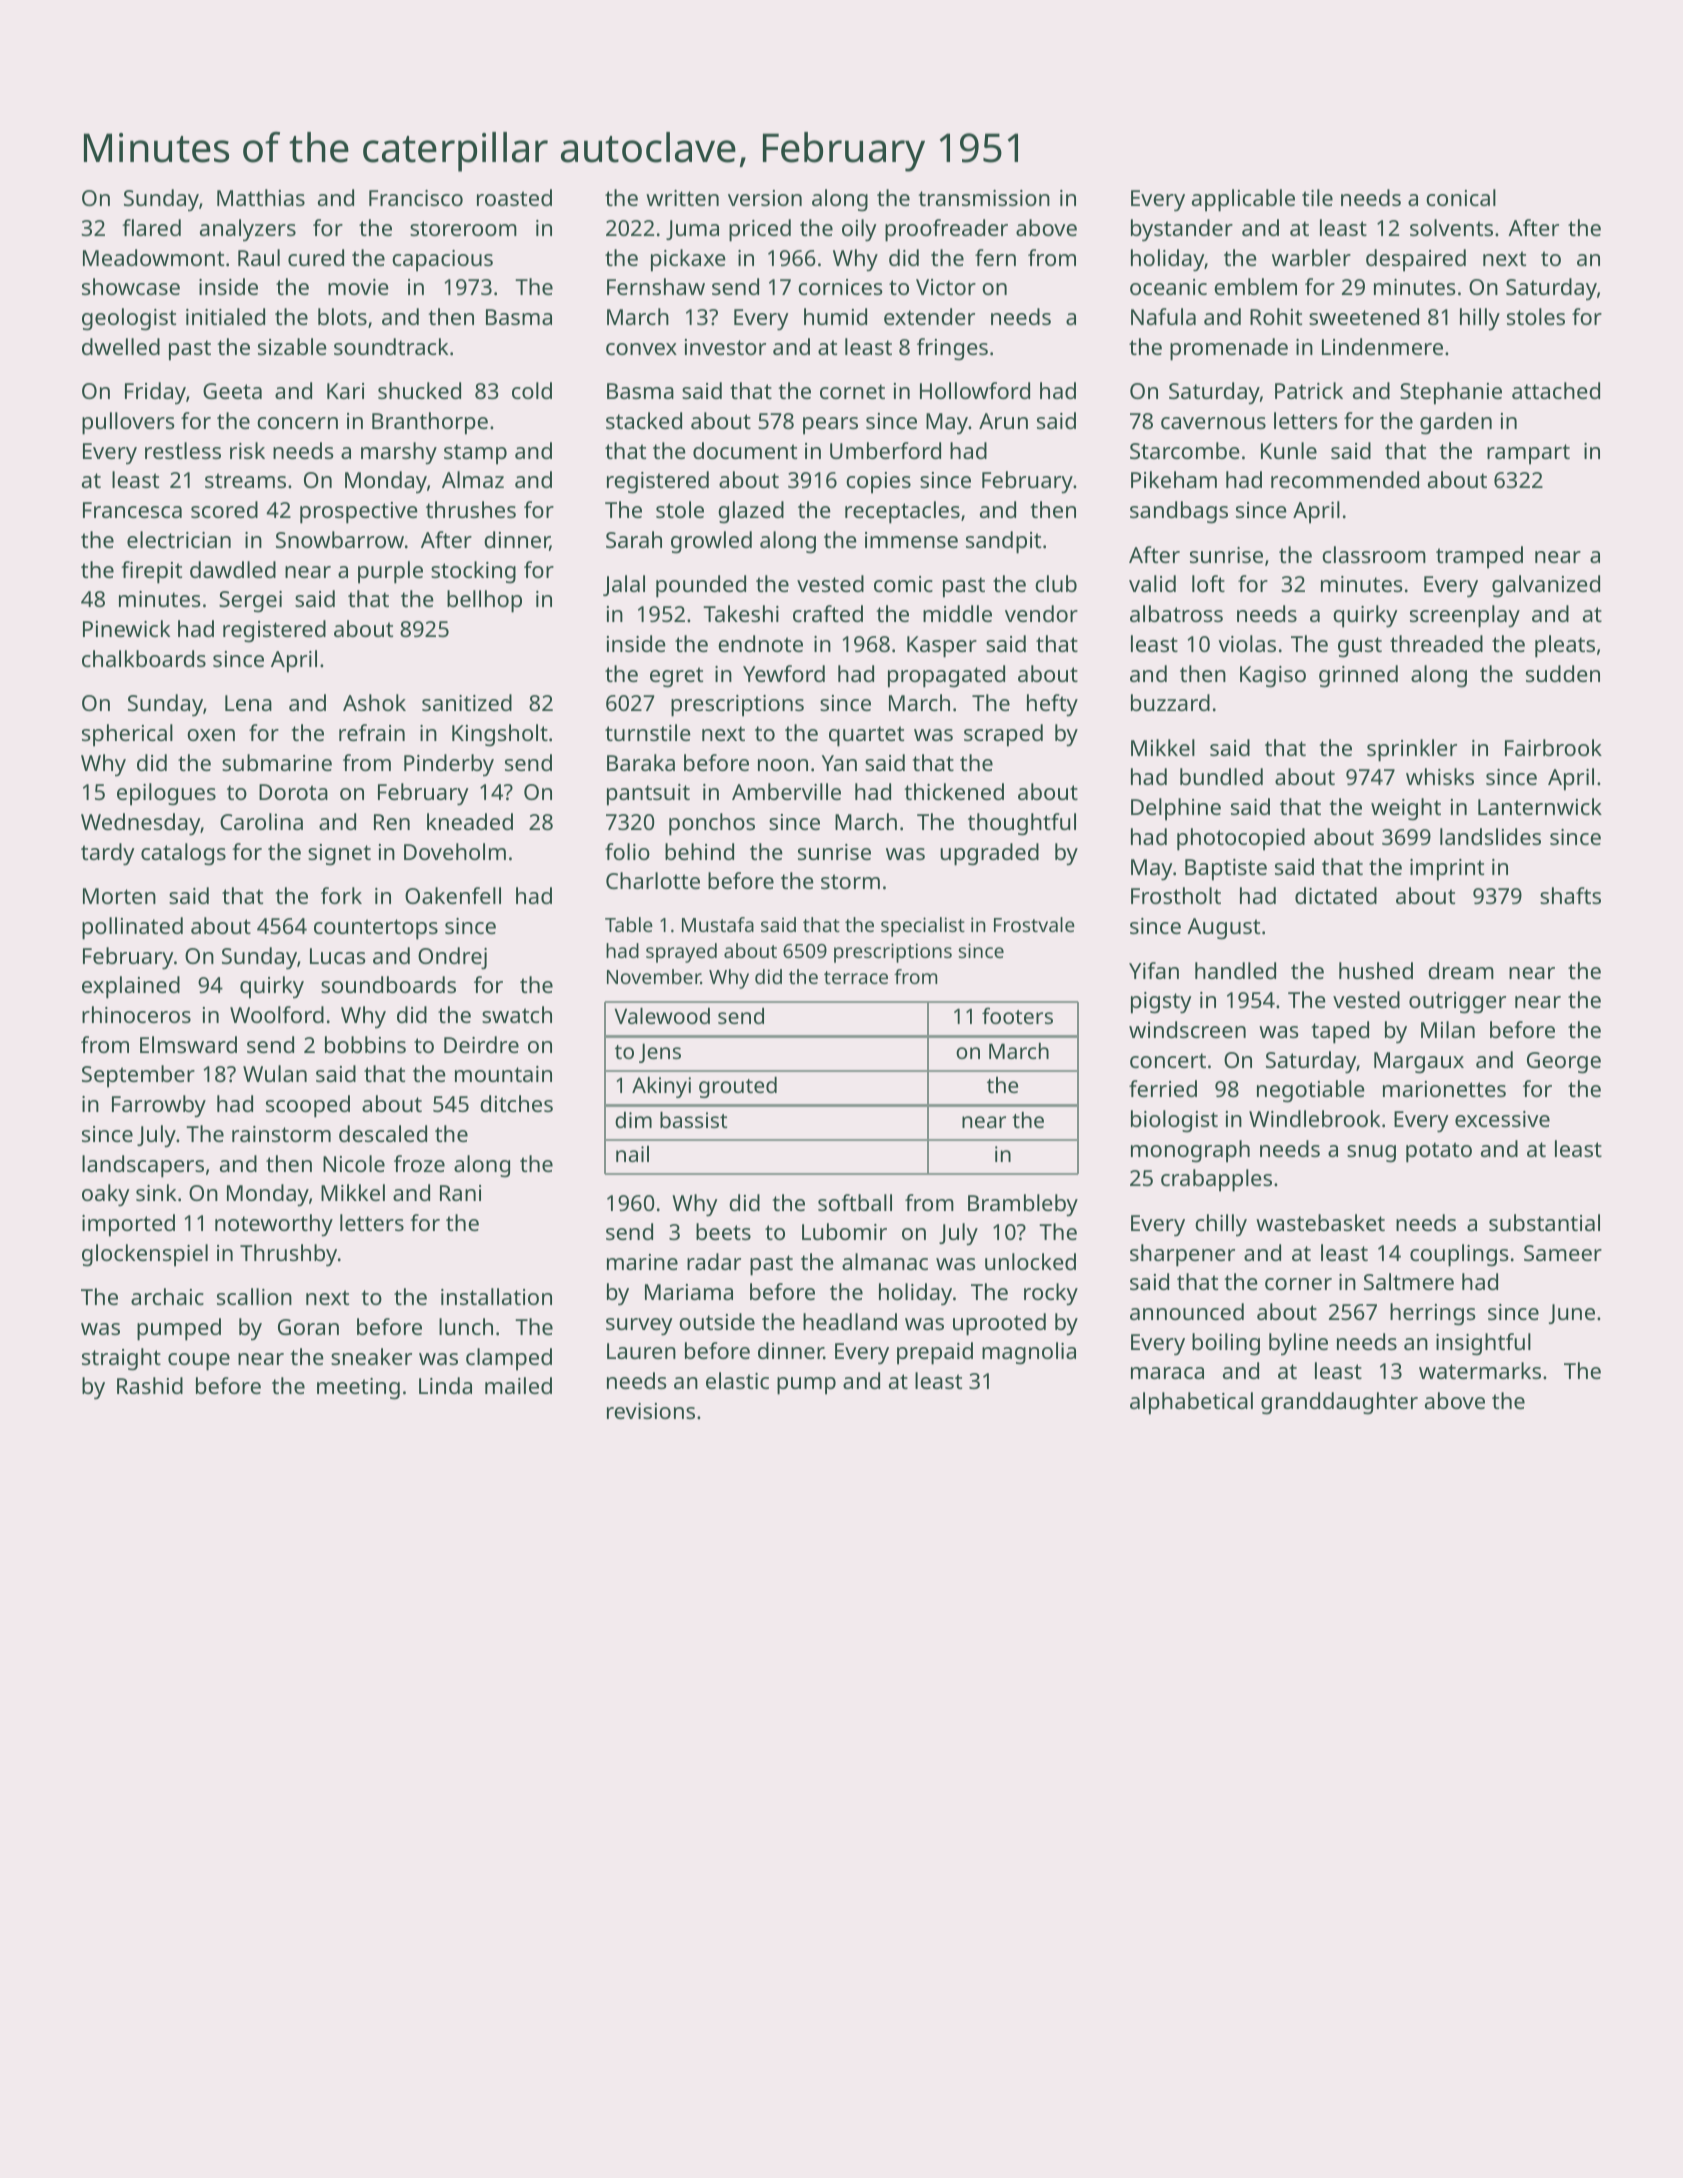 The height and width of the screenshot is (2178, 1683). Describe the element at coordinates (651, 1411) in the screenshot. I see `revisions` at that location.
